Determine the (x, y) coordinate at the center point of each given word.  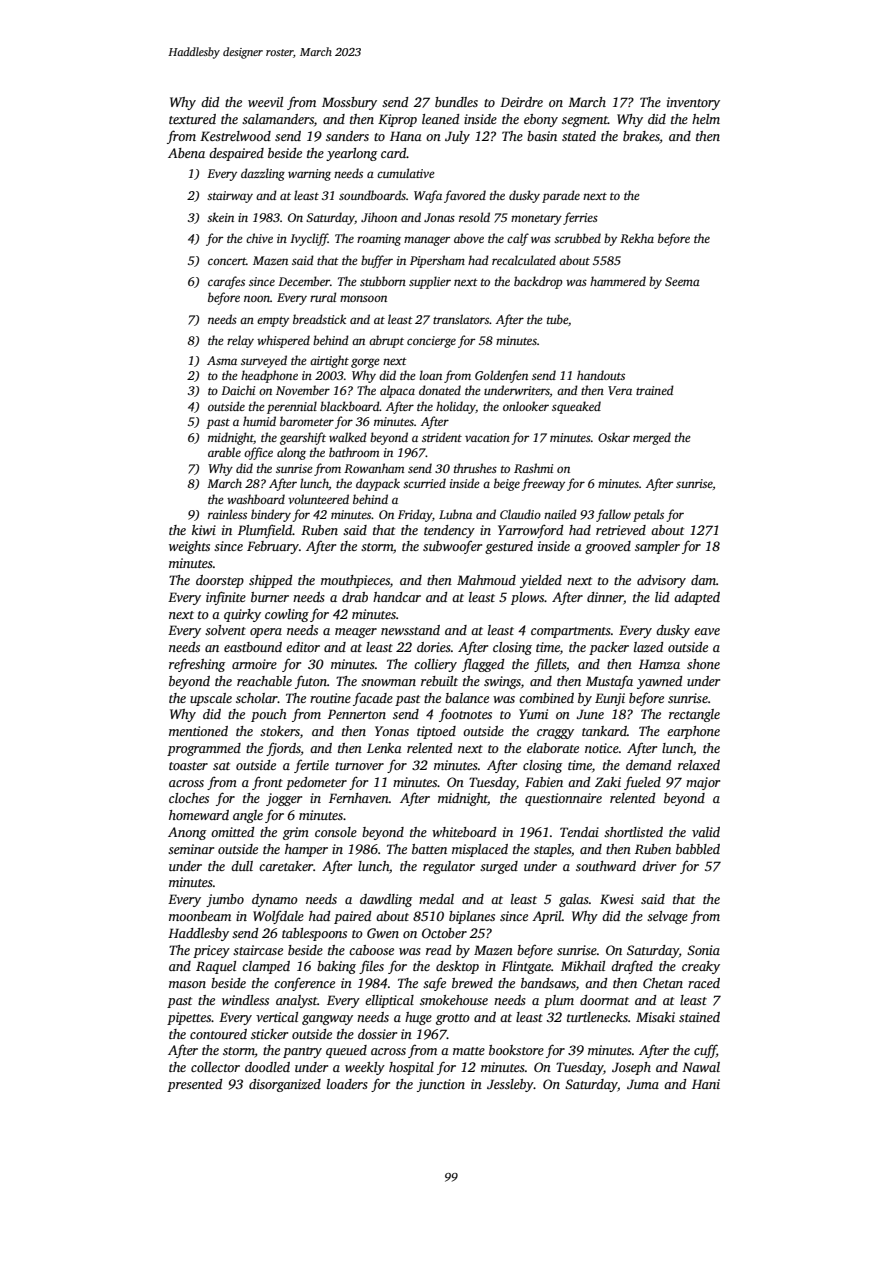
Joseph (631, 1068)
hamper (306, 850)
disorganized (285, 1085)
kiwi (204, 530)
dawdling (386, 900)
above (469, 238)
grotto (453, 1019)
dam (703, 580)
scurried (424, 483)
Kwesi (617, 899)
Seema (682, 281)
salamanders (278, 119)
